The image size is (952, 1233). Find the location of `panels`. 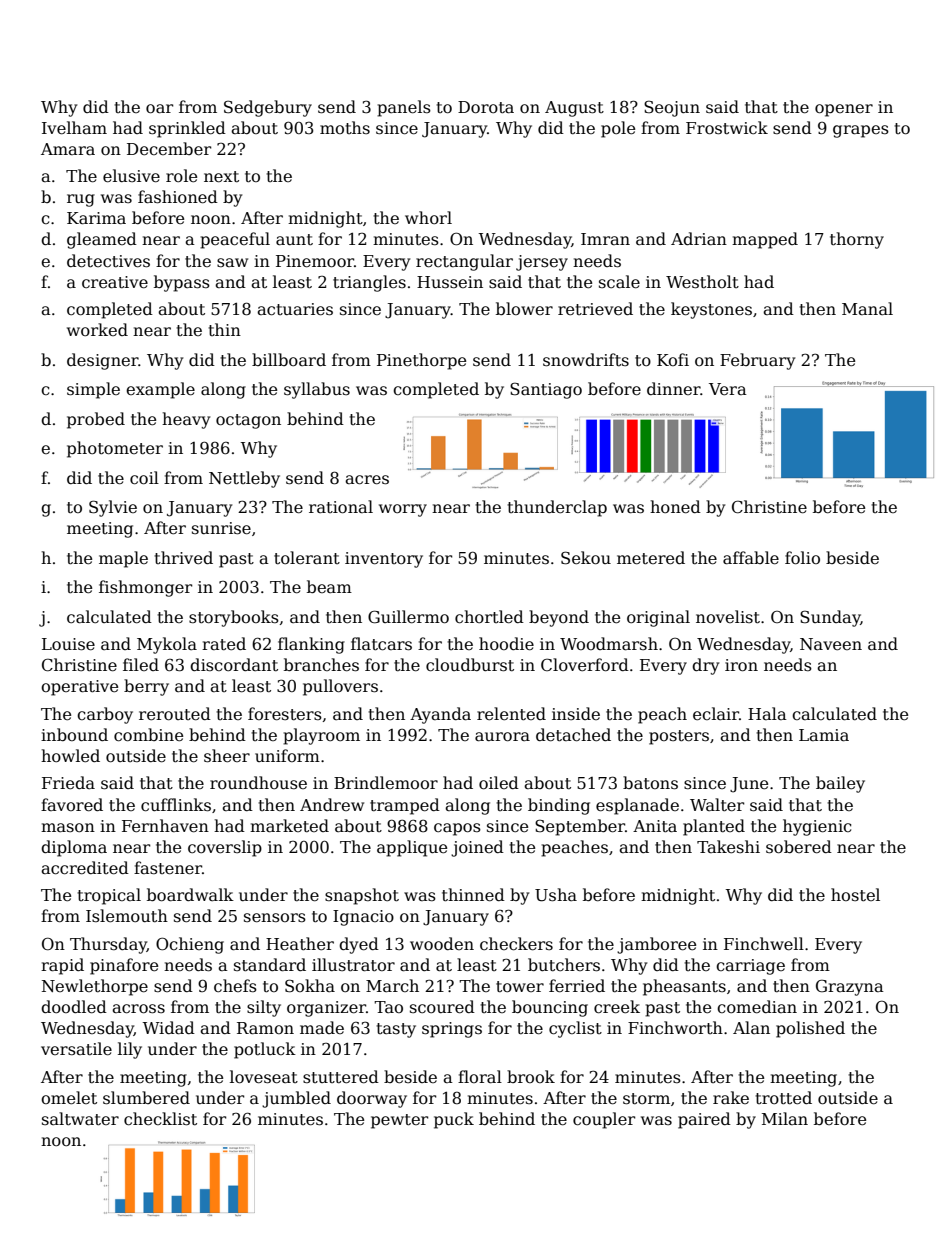

panels is located at coordinates (404, 108).
